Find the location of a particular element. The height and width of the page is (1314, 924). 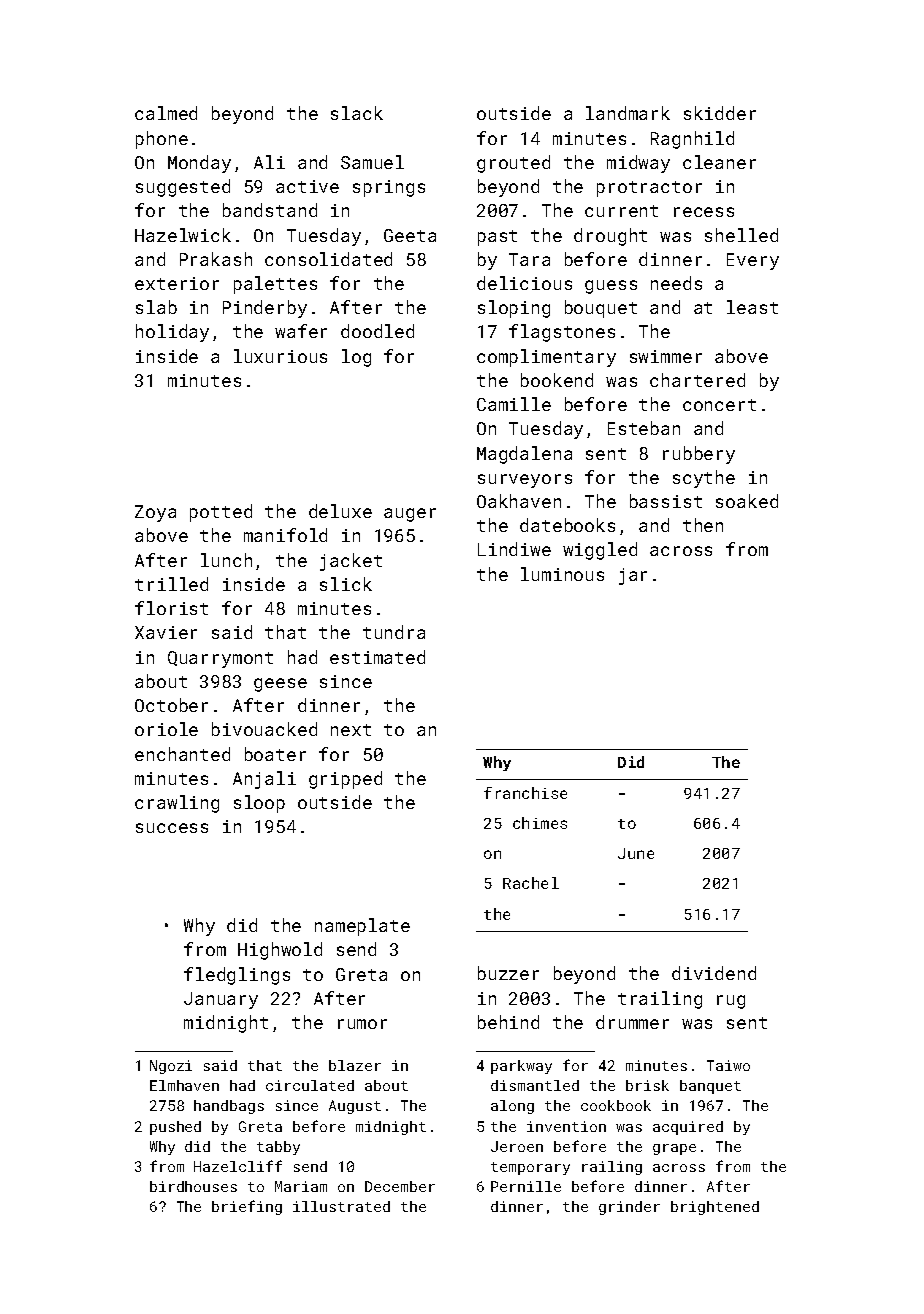

grinder is located at coordinates (629, 1208).
